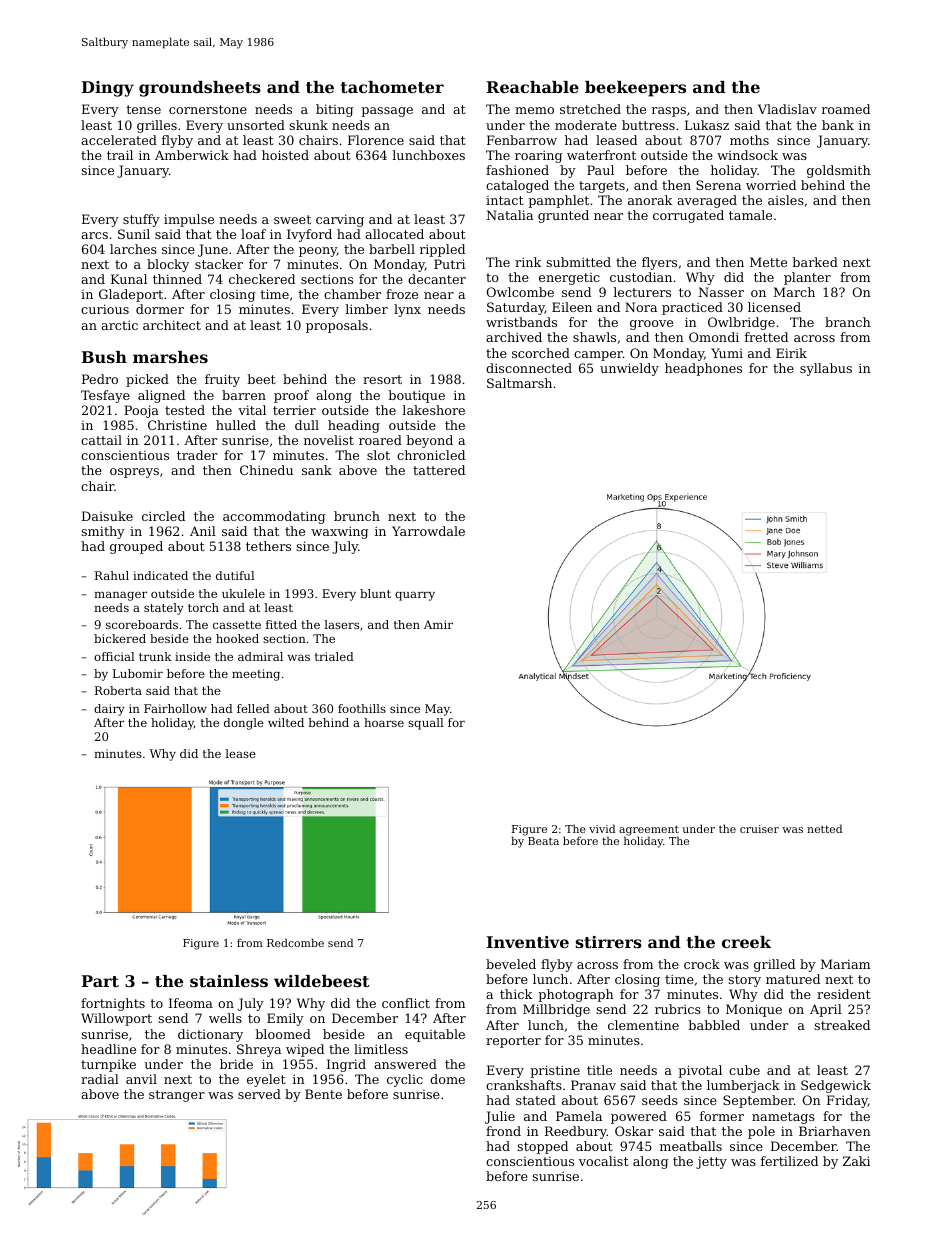 The width and height of the screenshot is (952, 1233). I want to click on unsorted, so click(256, 125).
